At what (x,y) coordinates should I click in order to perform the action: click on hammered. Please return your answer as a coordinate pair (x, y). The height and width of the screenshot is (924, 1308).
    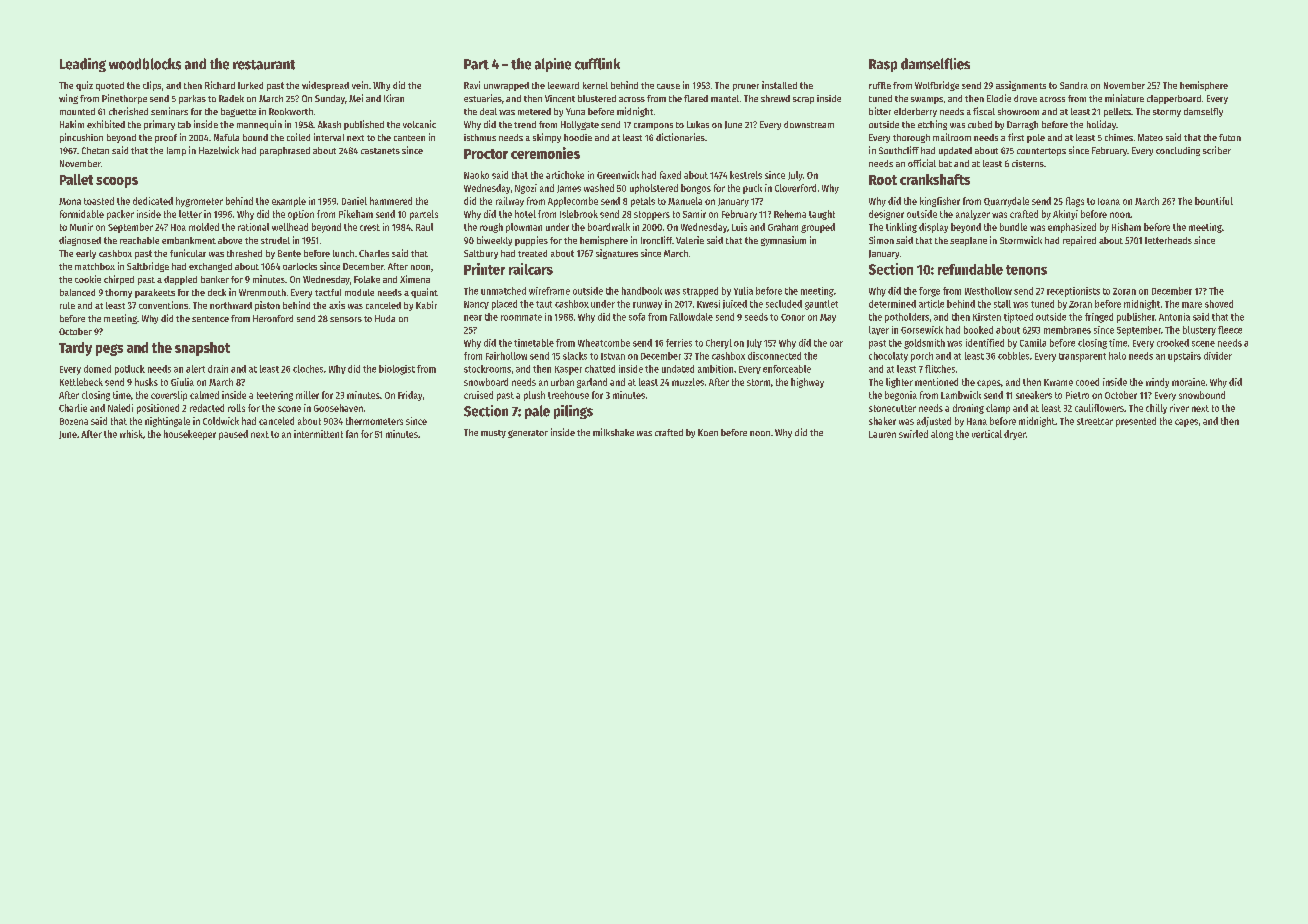
    Looking at the image, I should click on (391, 201).
